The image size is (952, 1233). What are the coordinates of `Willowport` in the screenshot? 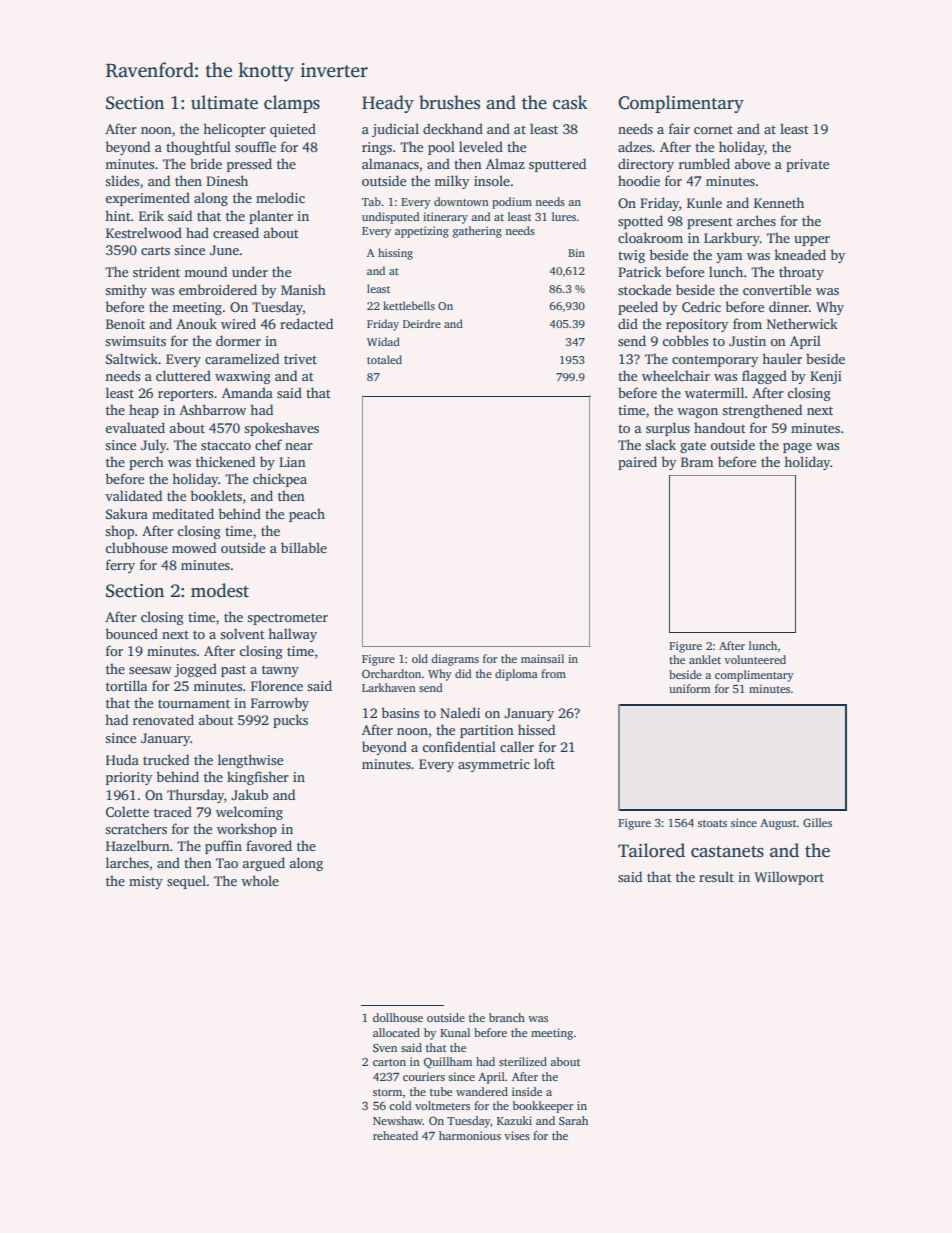 It's located at (789, 878).
